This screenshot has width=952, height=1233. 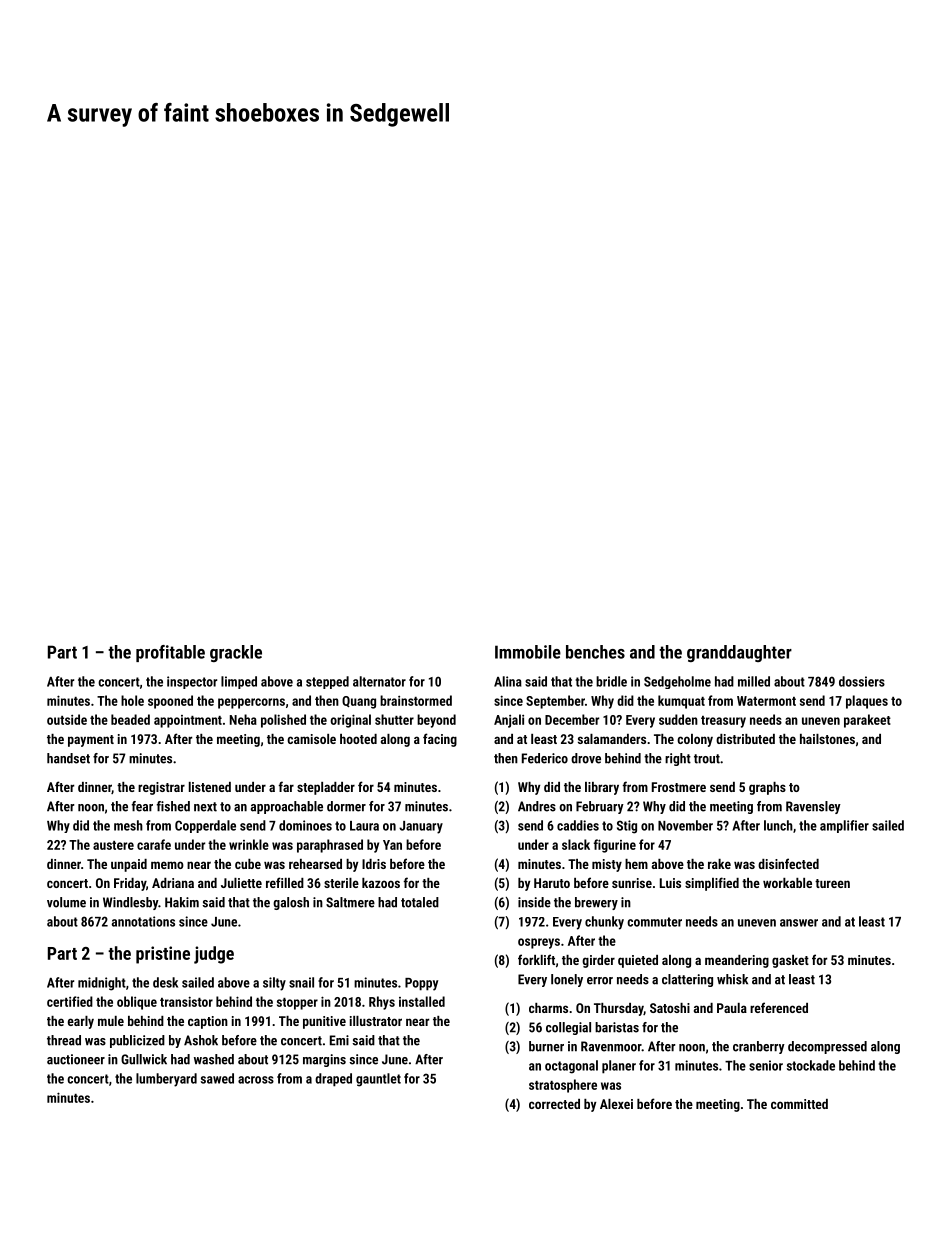 I want to click on lumberyard, so click(x=166, y=1080).
